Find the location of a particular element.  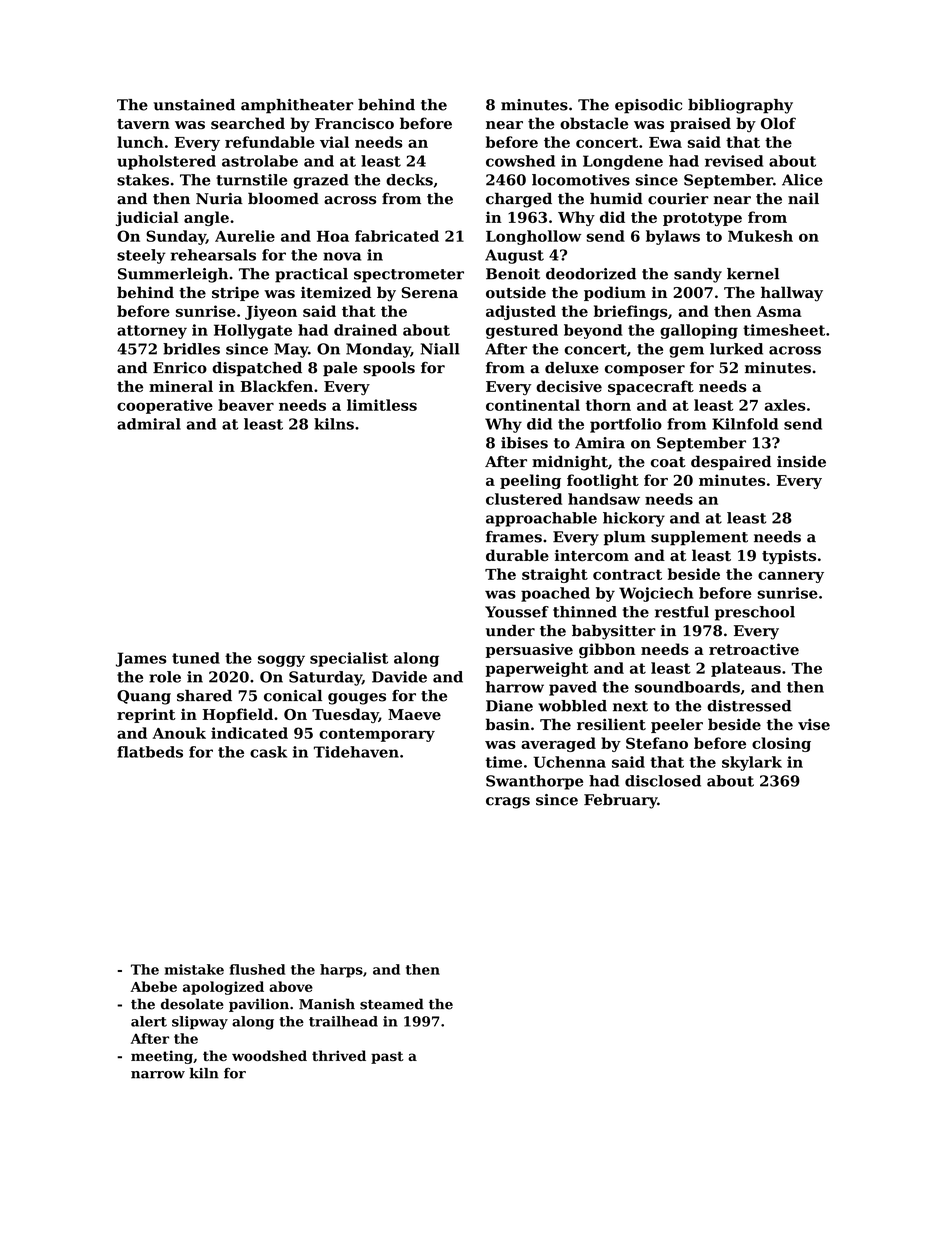

bibliography is located at coordinates (740, 106).
